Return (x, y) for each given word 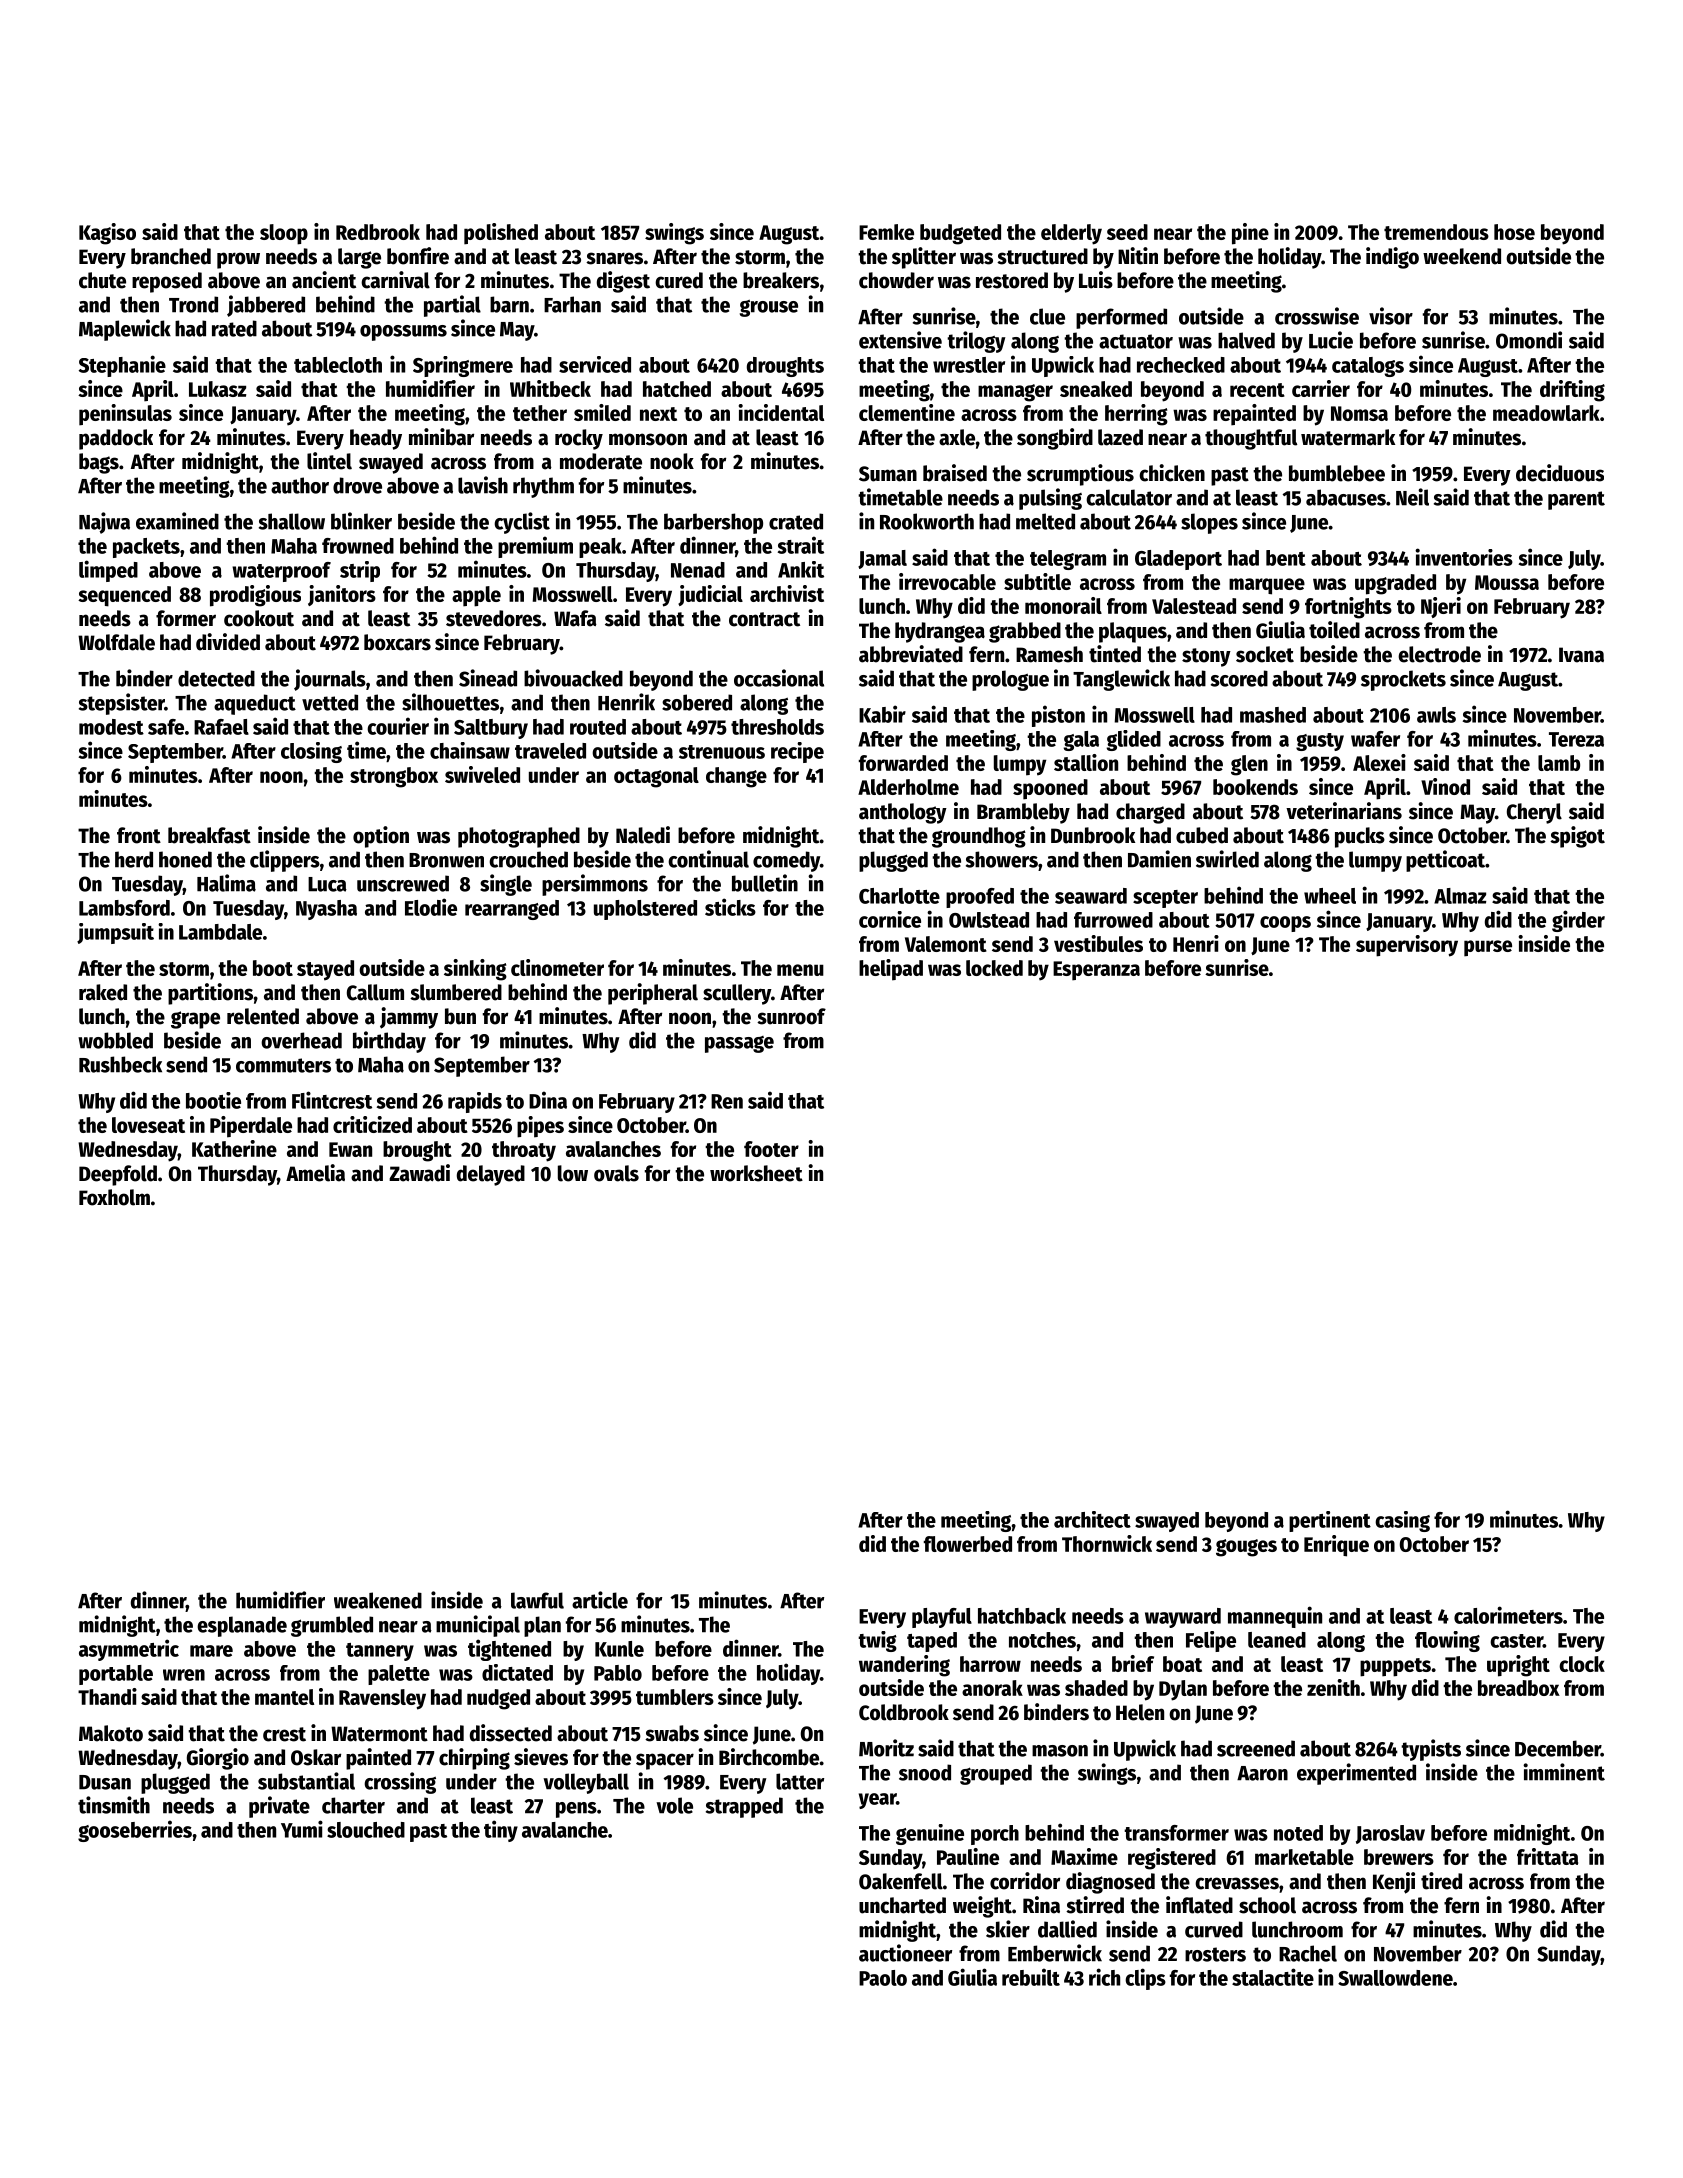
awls (1436, 715)
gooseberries (135, 1831)
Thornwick (1107, 1543)
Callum (375, 992)
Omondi (1529, 340)
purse (1488, 948)
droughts (785, 367)
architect (1092, 1519)
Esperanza (1096, 971)
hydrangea (940, 632)
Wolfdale (116, 642)
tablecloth (338, 365)
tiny (501, 1831)
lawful (537, 1600)
